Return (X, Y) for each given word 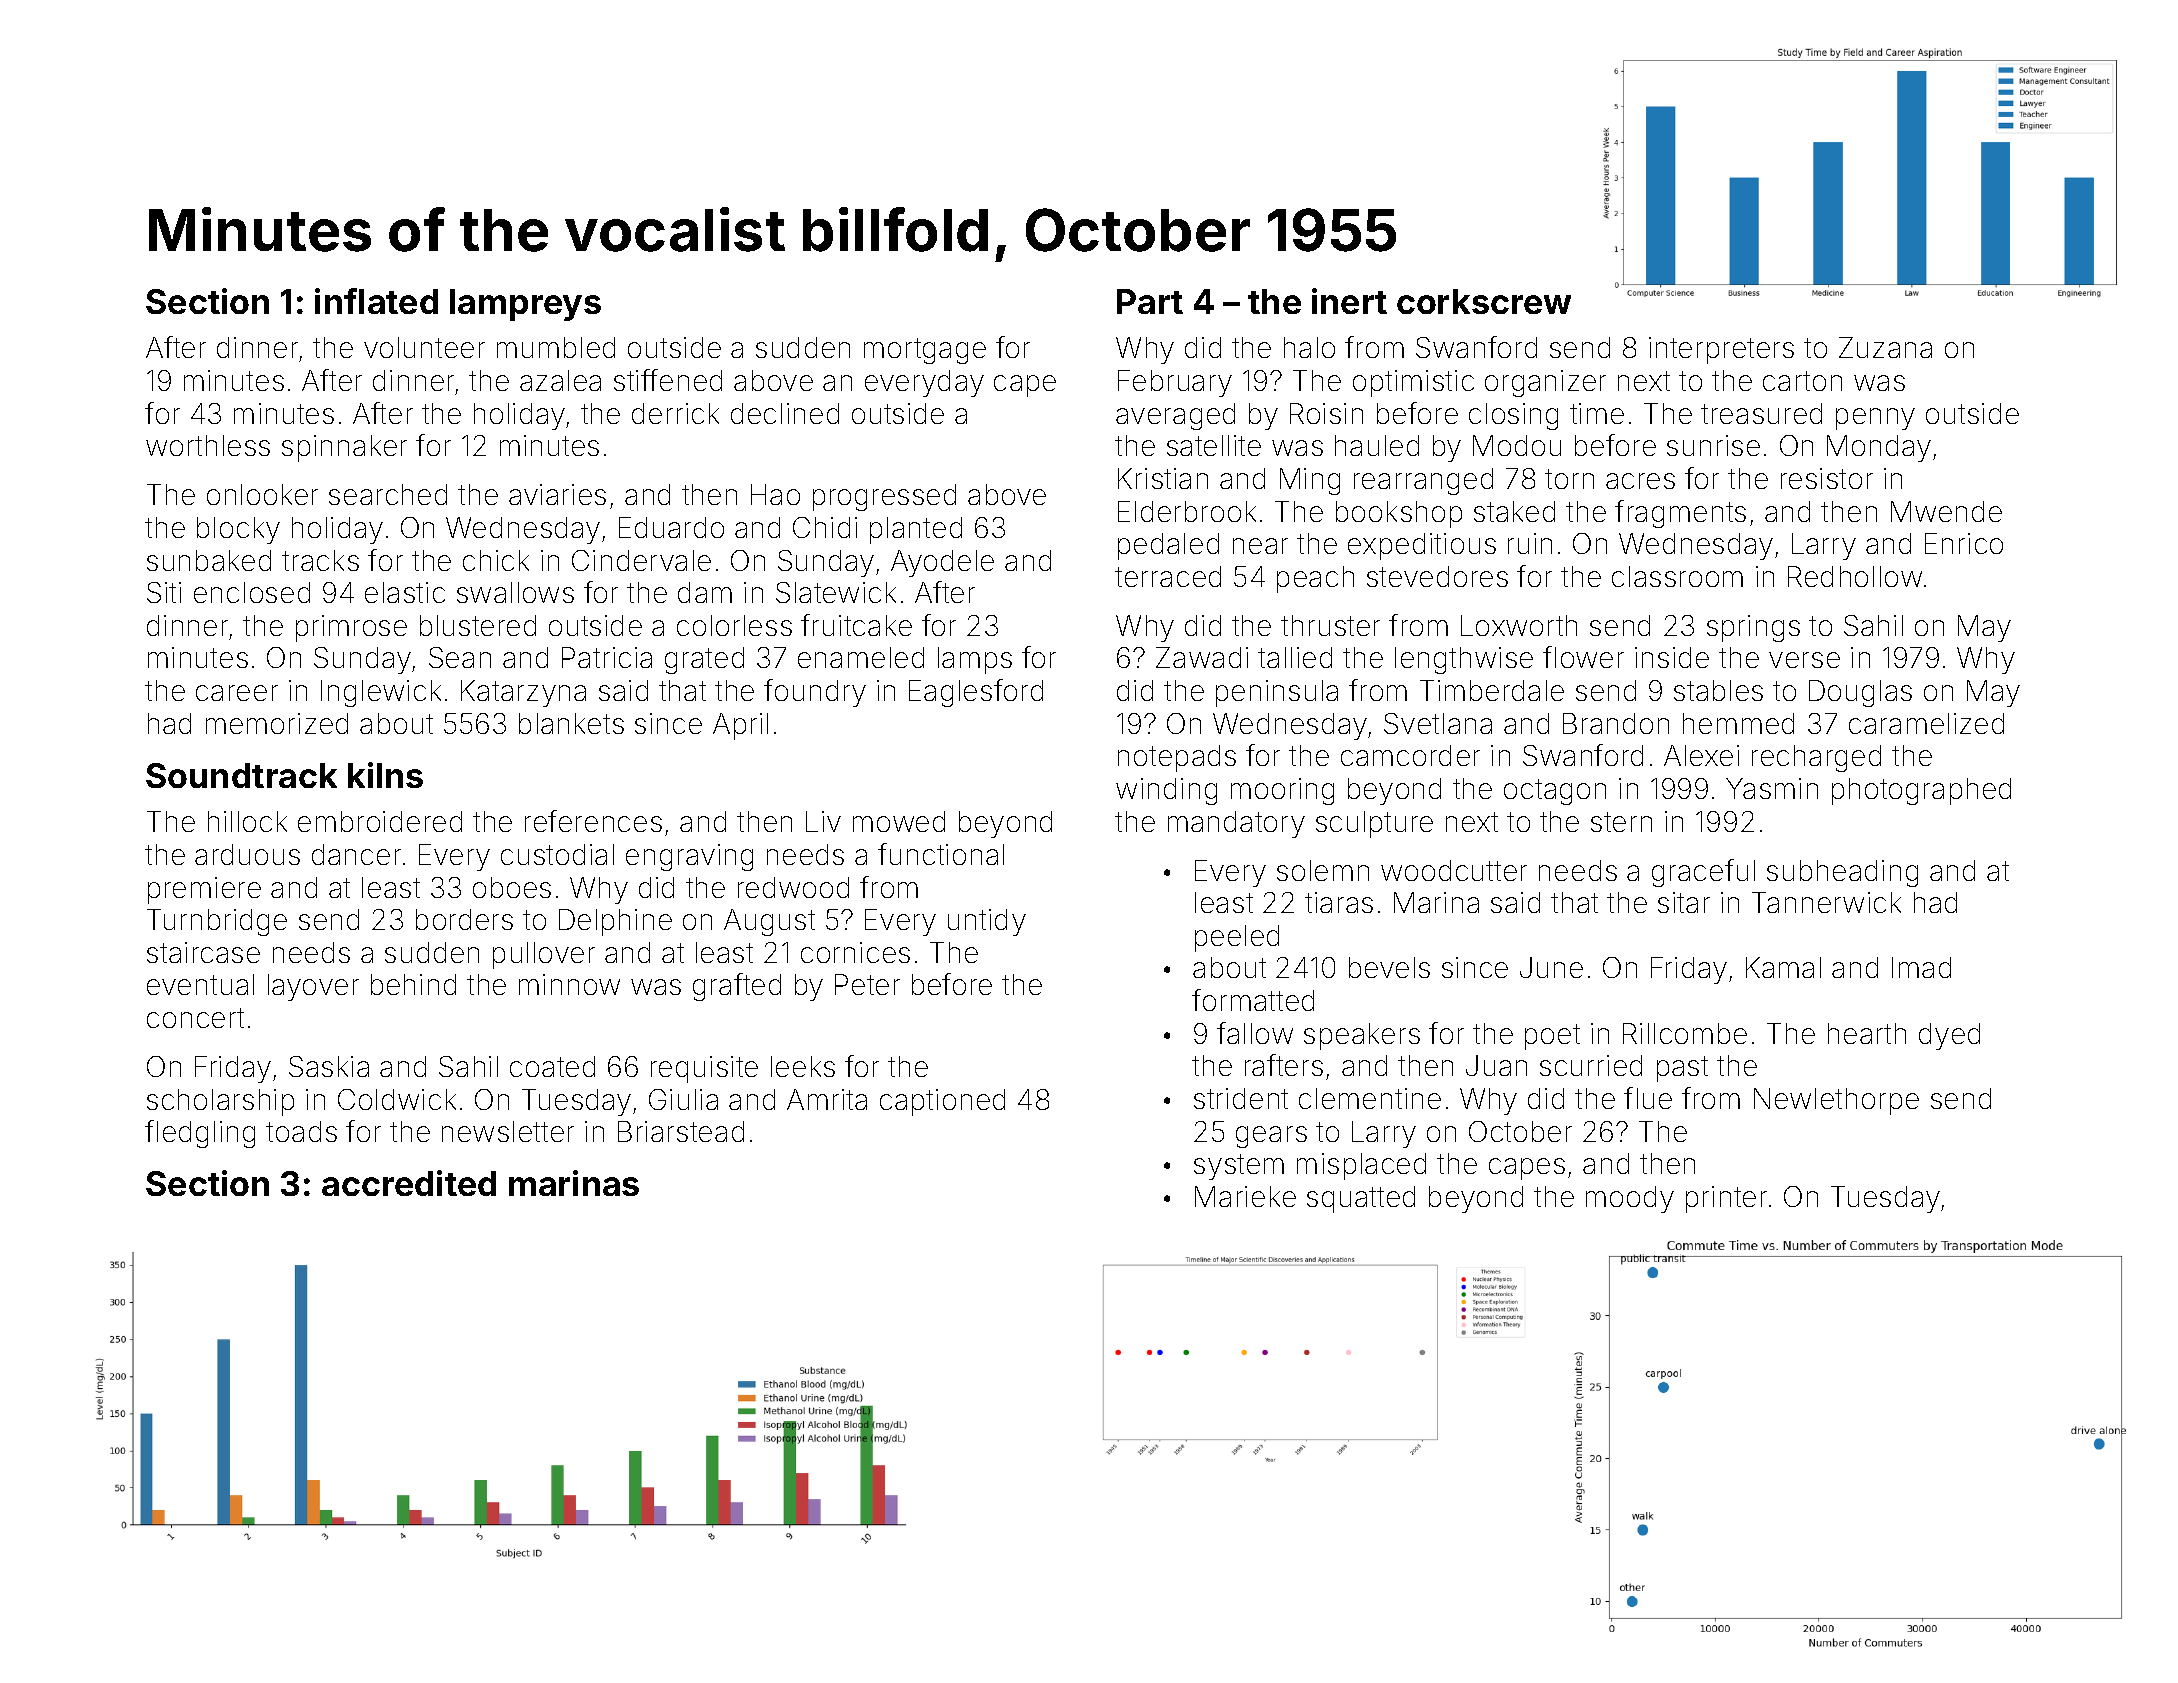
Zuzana (1885, 347)
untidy (987, 922)
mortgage (925, 351)
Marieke (1245, 1196)
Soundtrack (241, 775)
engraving (689, 857)
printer (1726, 1199)
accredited (409, 1183)
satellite (1214, 445)
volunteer (424, 347)
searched (388, 494)
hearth (1867, 1033)
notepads (1177, 758)
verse (1804, 660)
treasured (1761, 413)
